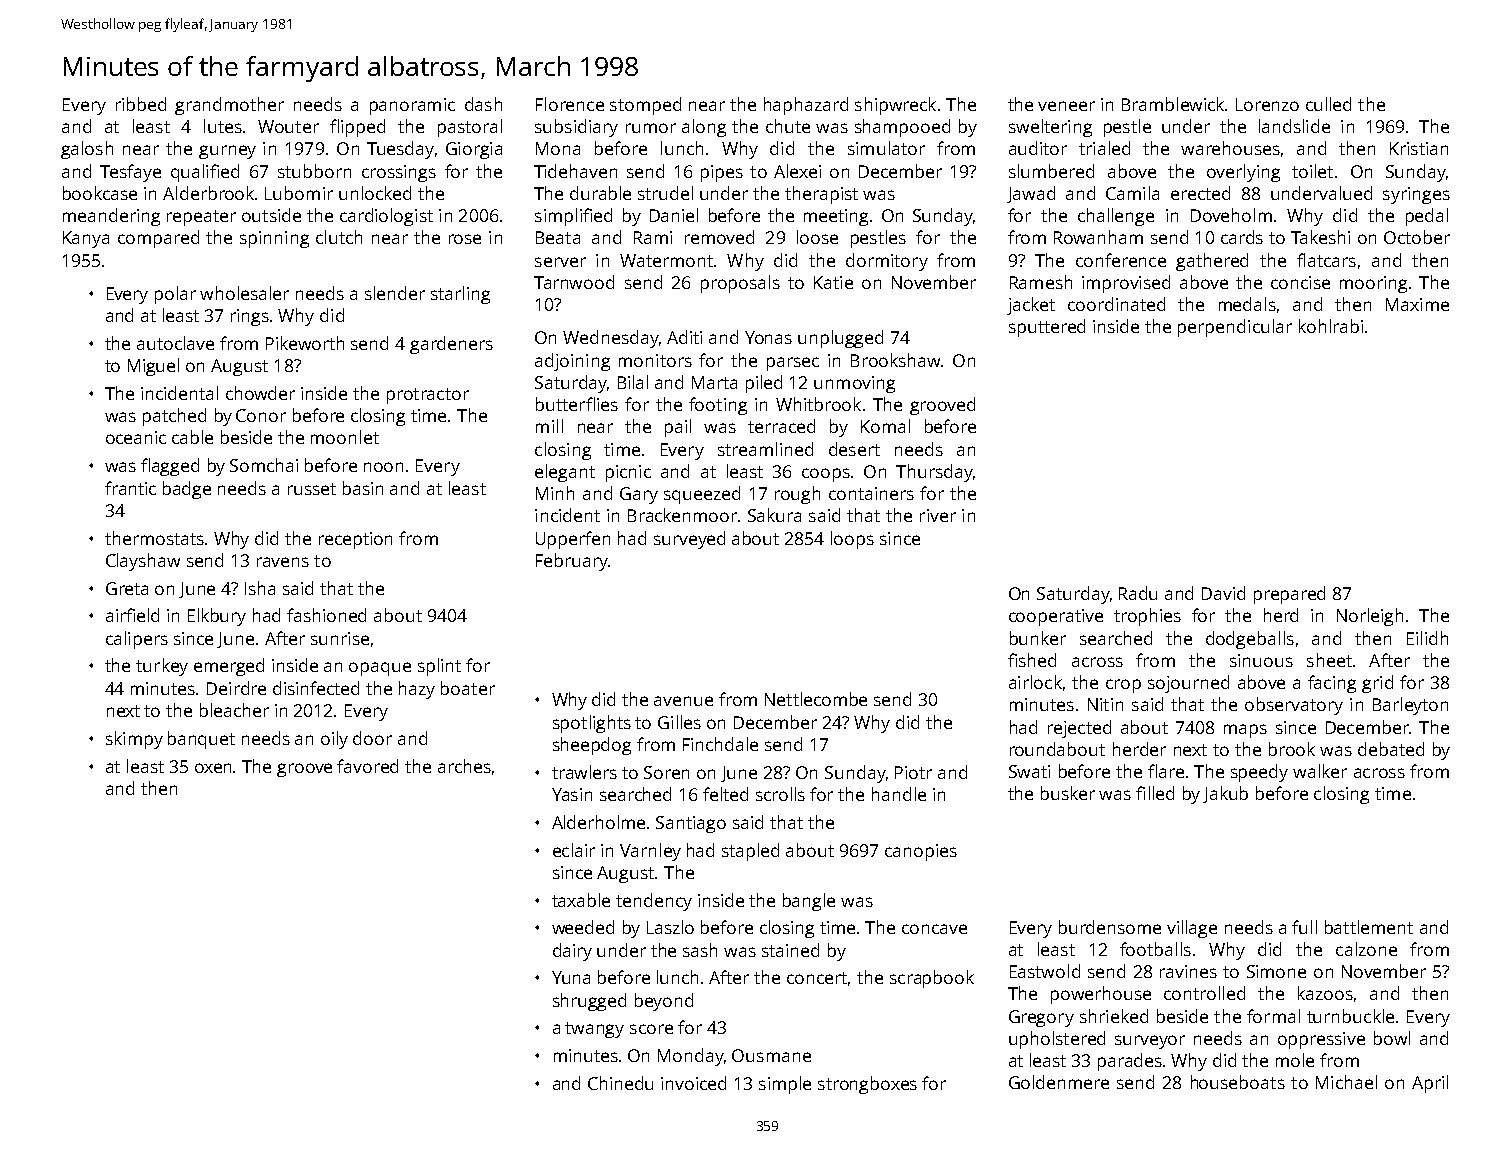  Describe the element at coordinates (1328, 104) in the document. I see `culled` at that location.
